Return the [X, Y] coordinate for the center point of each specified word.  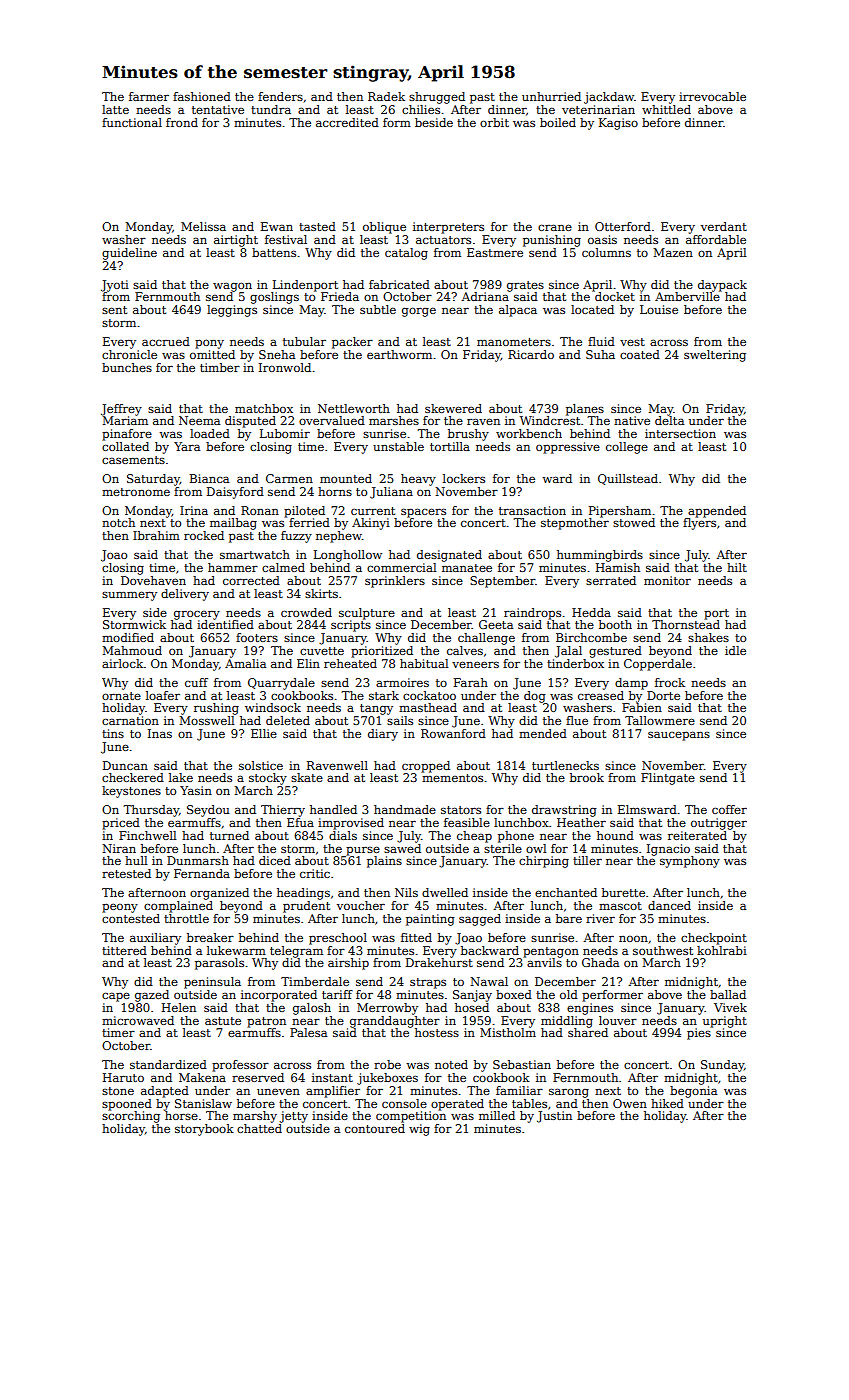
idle [735, 650]
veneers [475, 664]
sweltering [715, 356]
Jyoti [115, 286]
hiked [667, 1103]
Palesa [308, 1032]
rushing [216, 709]
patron [266, 1022]
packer [352, 343]
